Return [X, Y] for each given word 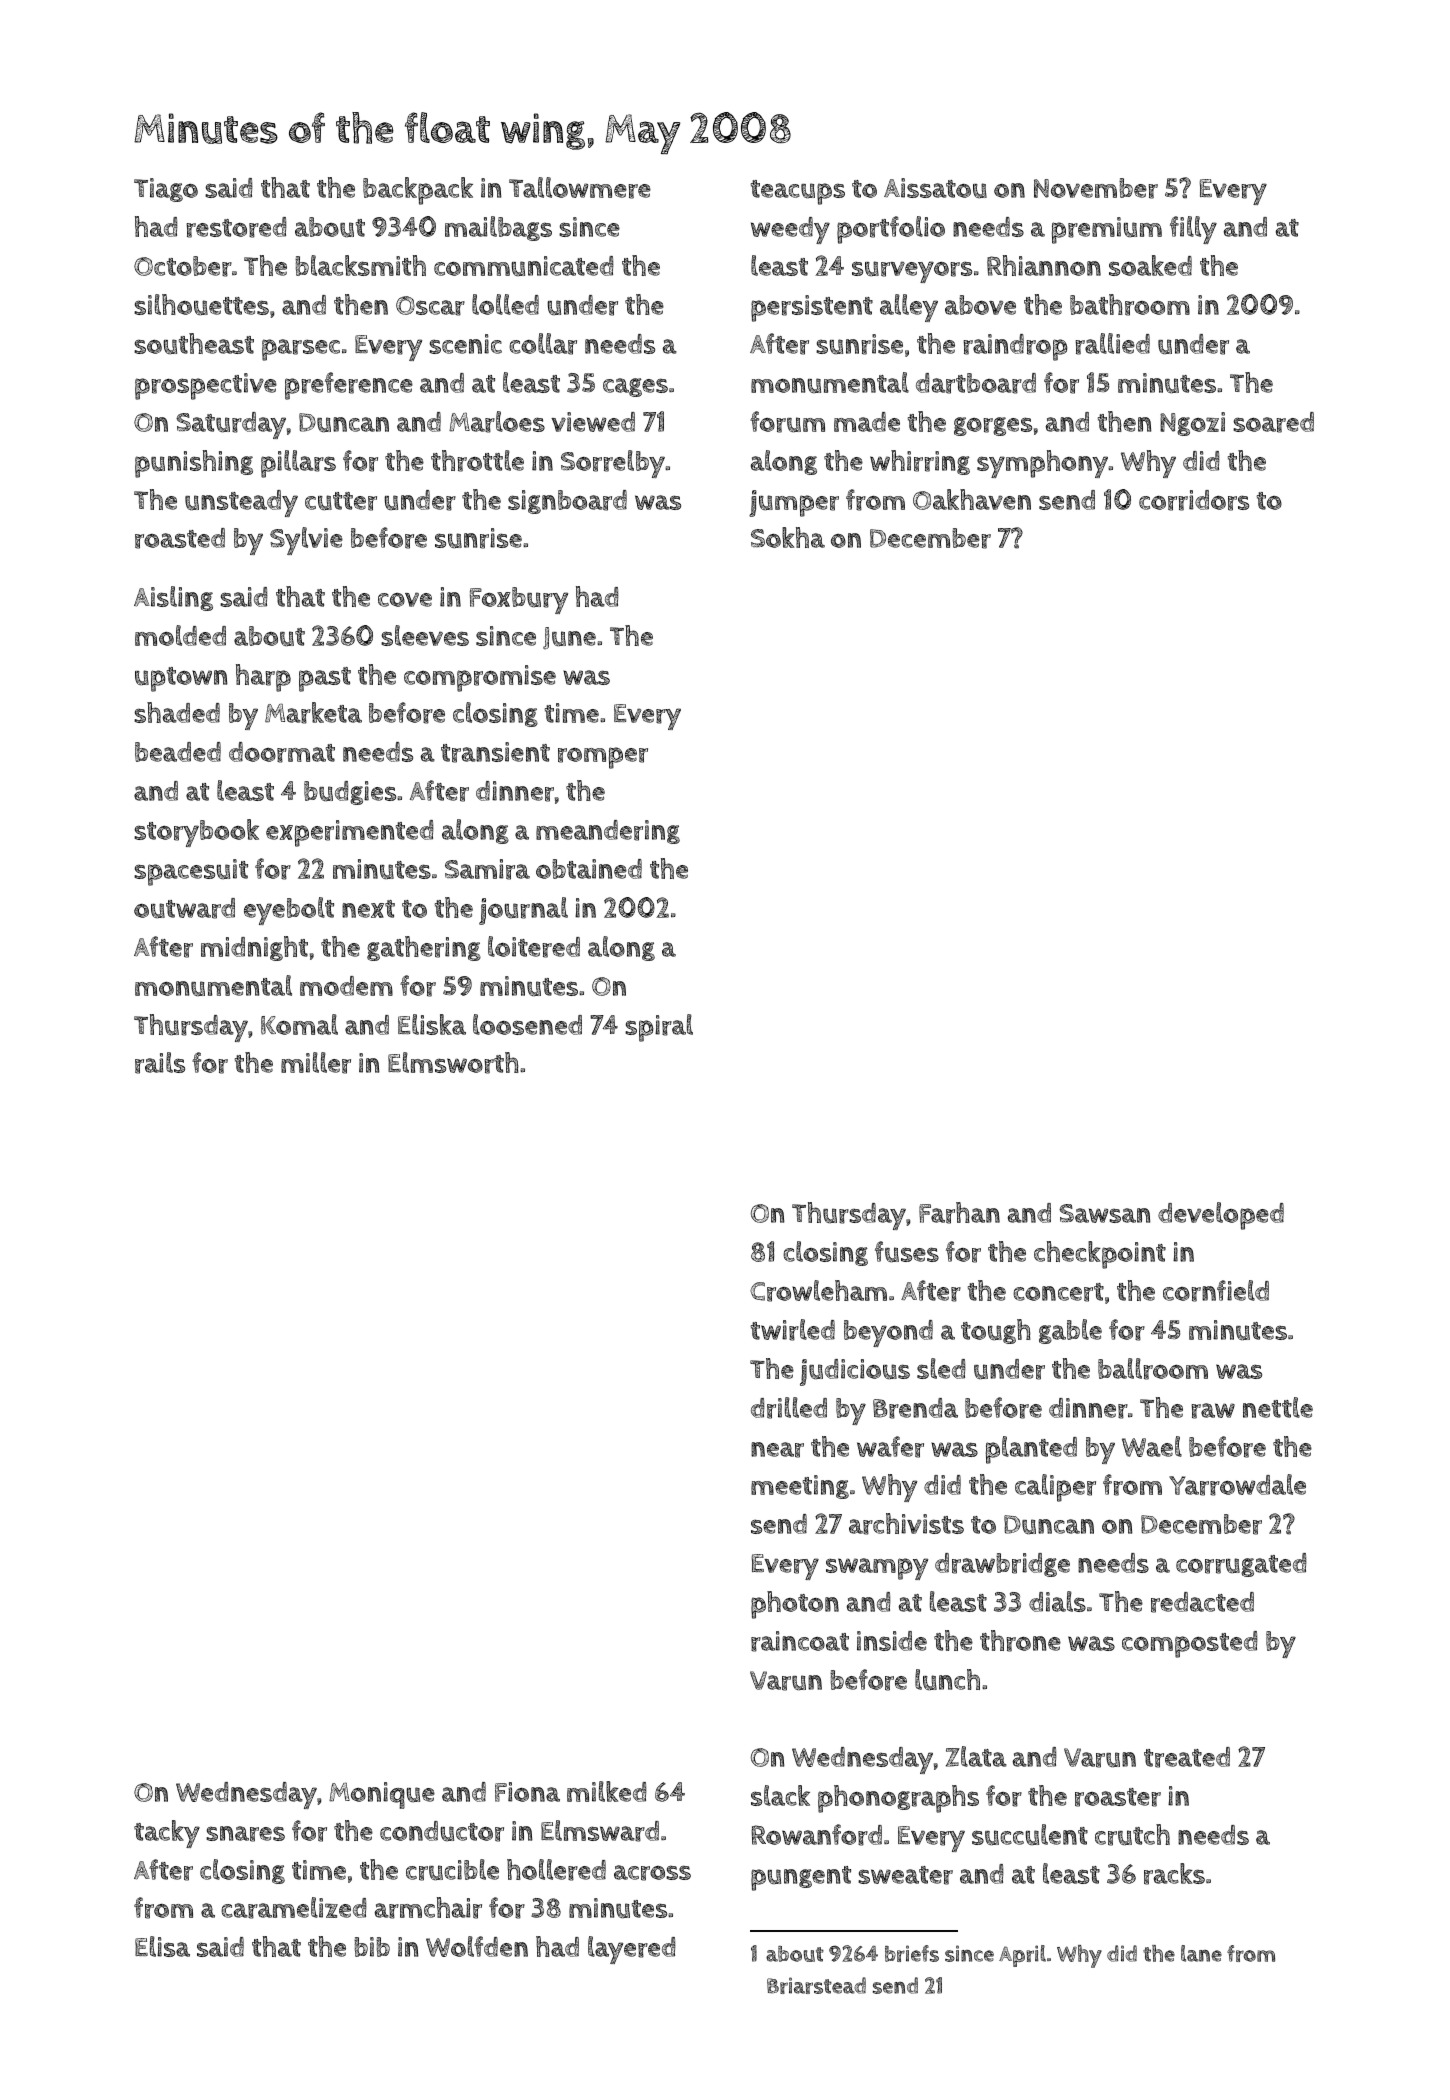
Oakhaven [972, 499]
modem [346, 986]
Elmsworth [453, 1063]
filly [1193, 230]
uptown [181, 679]
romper [603, 758]
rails [160, 1063]
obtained [589, 869]
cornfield [1216, 1291]
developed [1221, 1216]
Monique [382, 1795]
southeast [194, 344]
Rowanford [816, 1835]
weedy [790, 230]
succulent [1030, 1835]
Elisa [162, 1946]
